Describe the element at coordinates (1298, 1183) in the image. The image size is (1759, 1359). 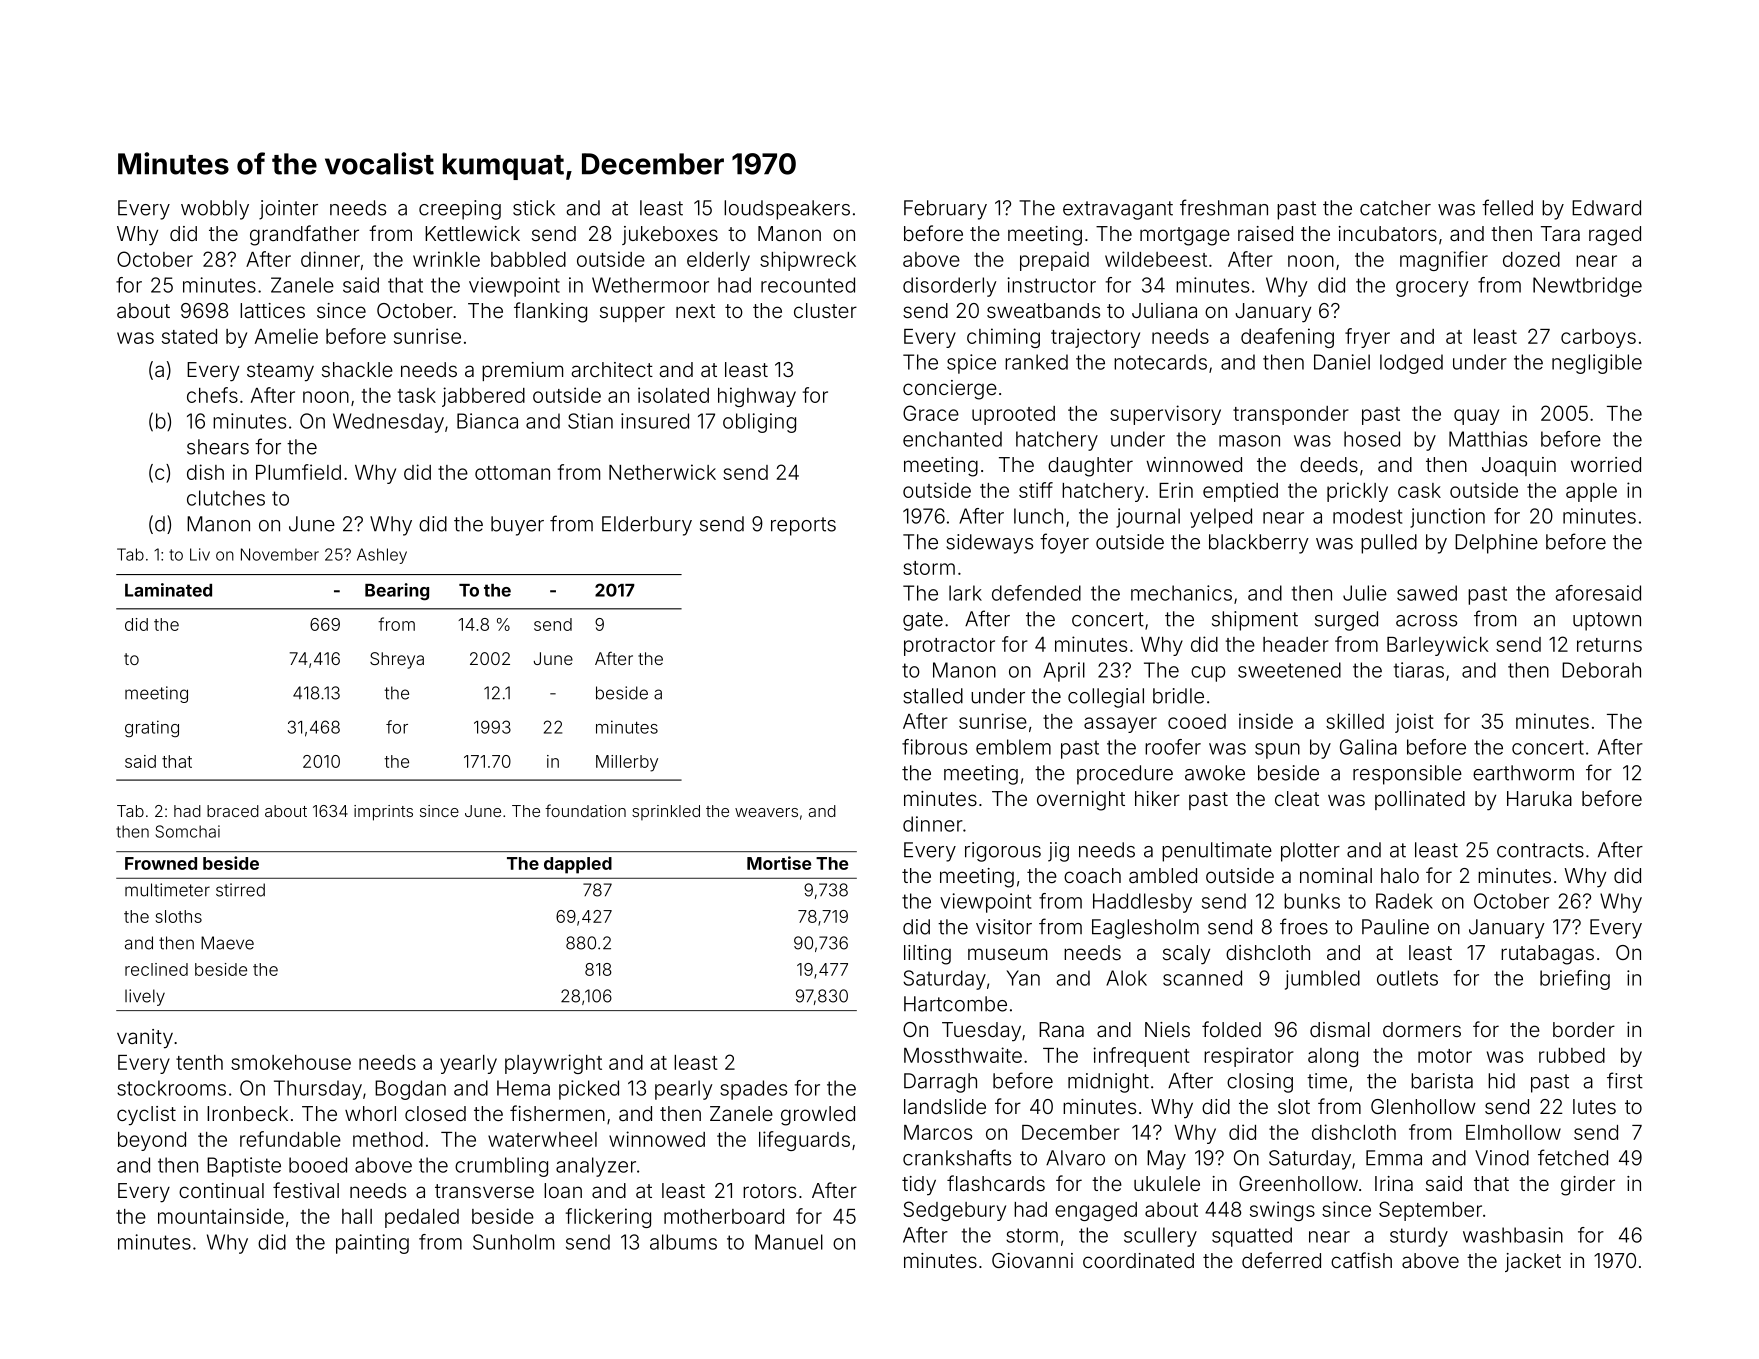
I see `Greenhollow` at that location.
